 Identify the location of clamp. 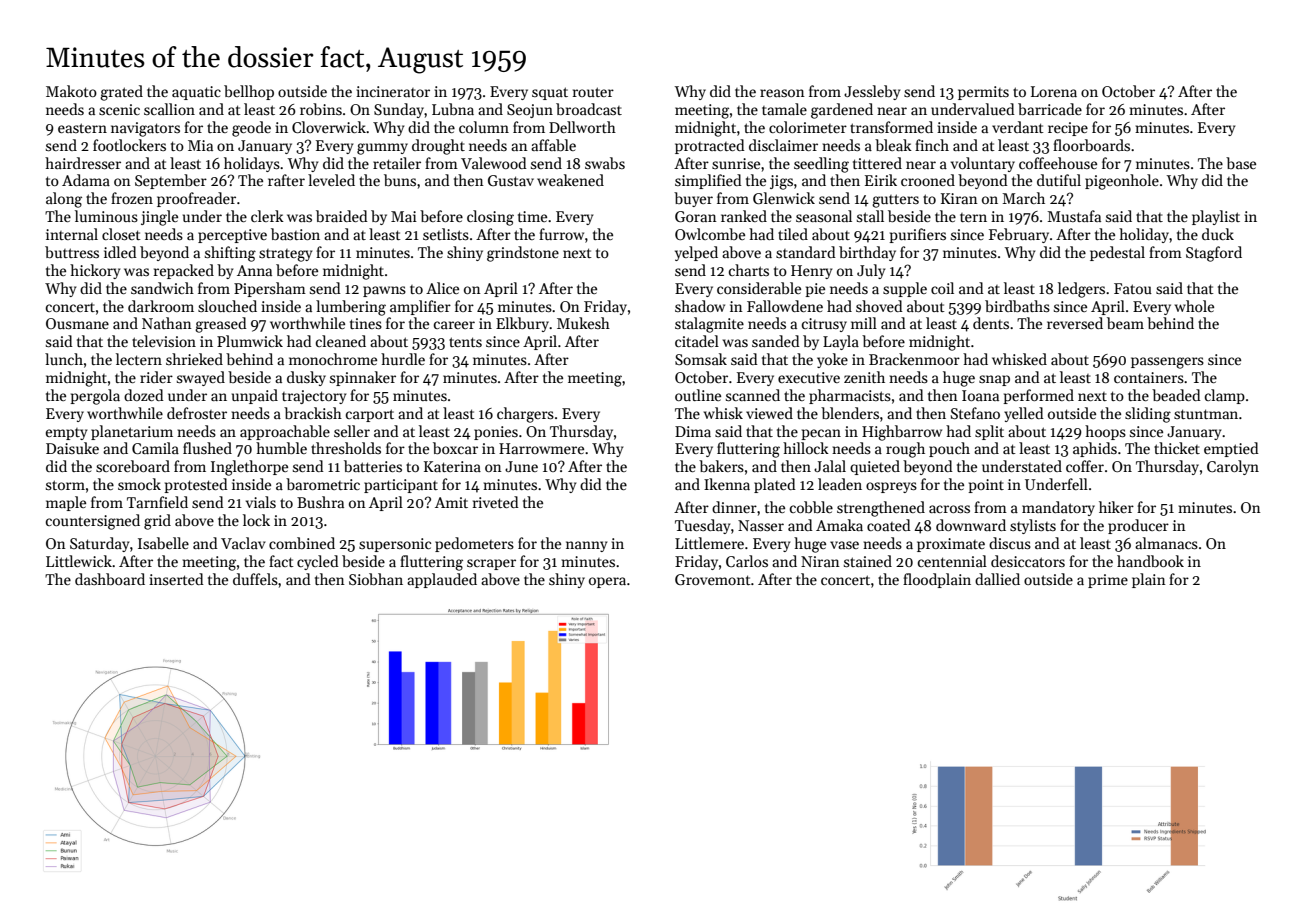
(1225, 396).
